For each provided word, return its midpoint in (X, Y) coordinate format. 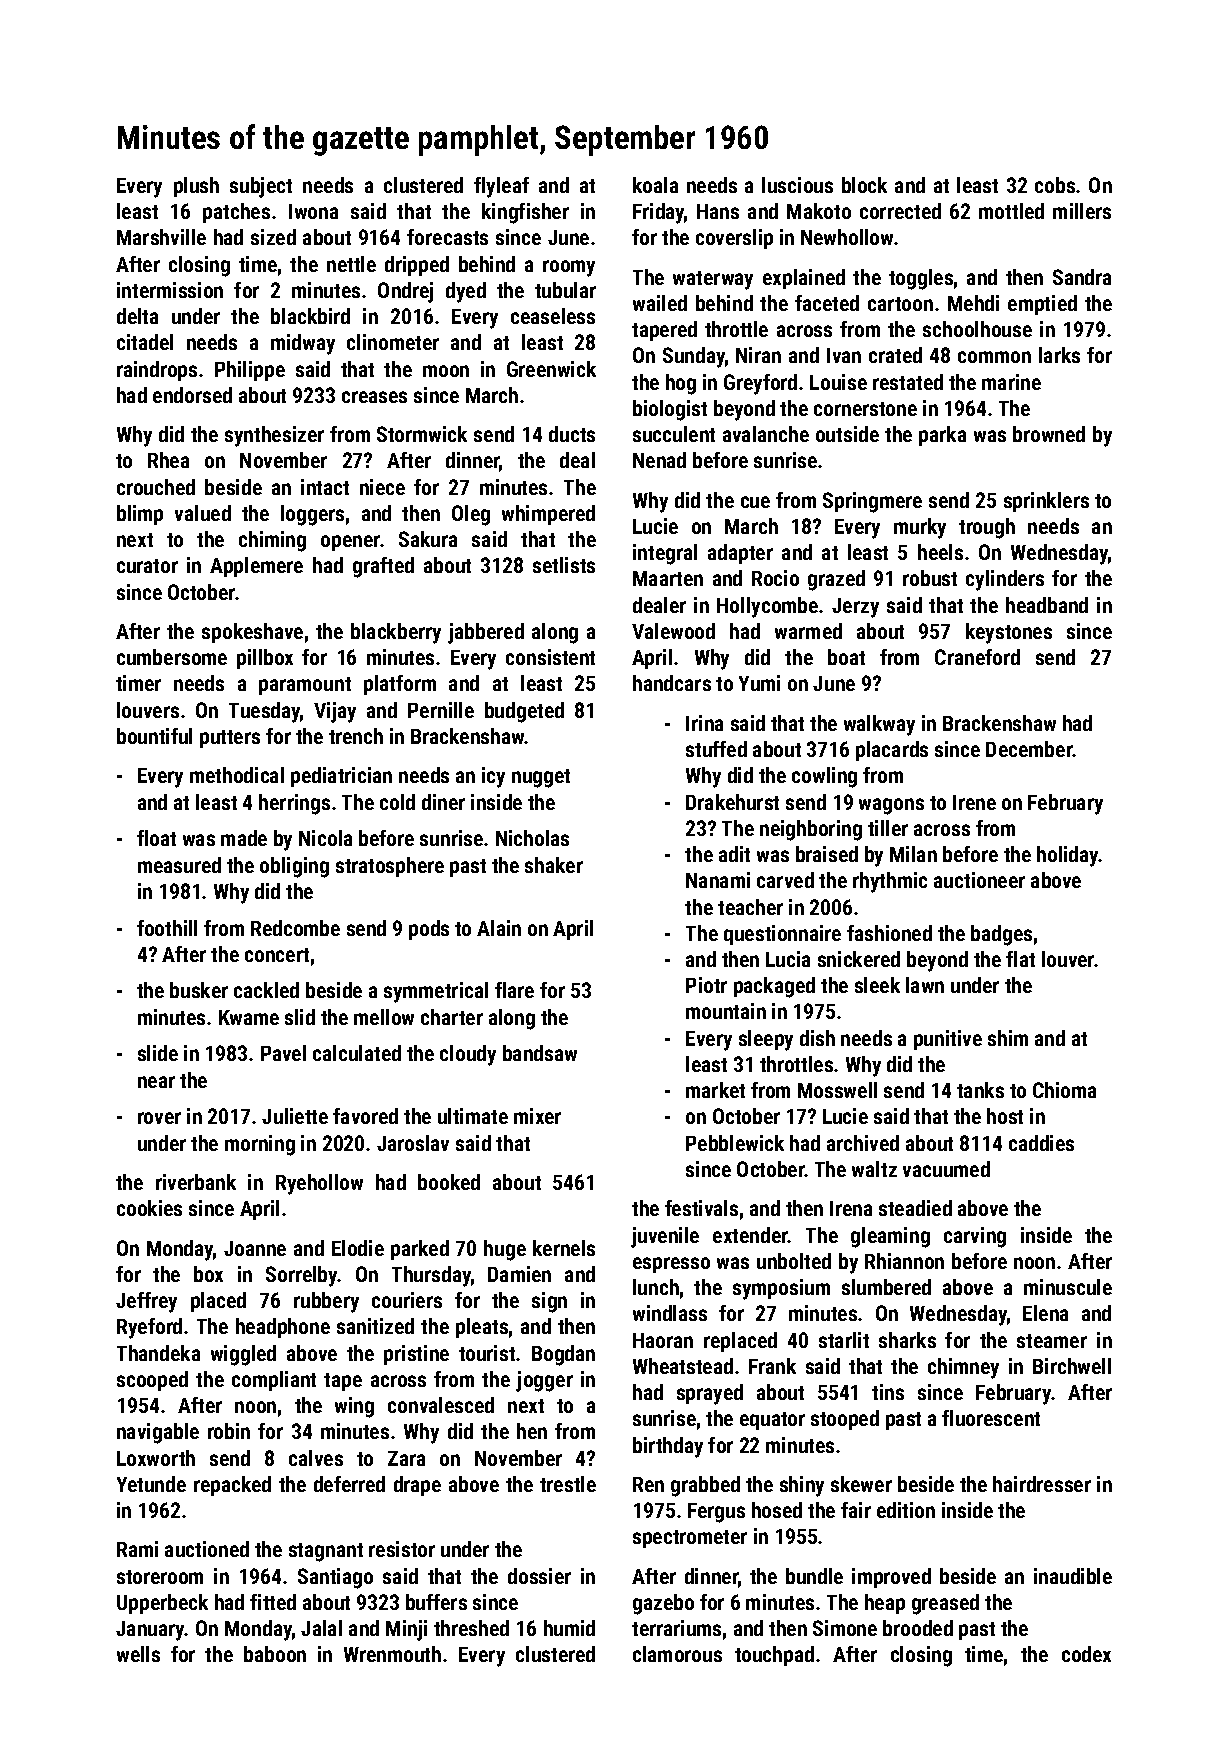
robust (930, 578)
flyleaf (501, 187)
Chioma (1064, 1090)
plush (196, 187)
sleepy (766, 1040)
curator (147, 566)
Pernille (441, 710)
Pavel (283, 1053)
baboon (275, 1654)
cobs (1055, 185)
